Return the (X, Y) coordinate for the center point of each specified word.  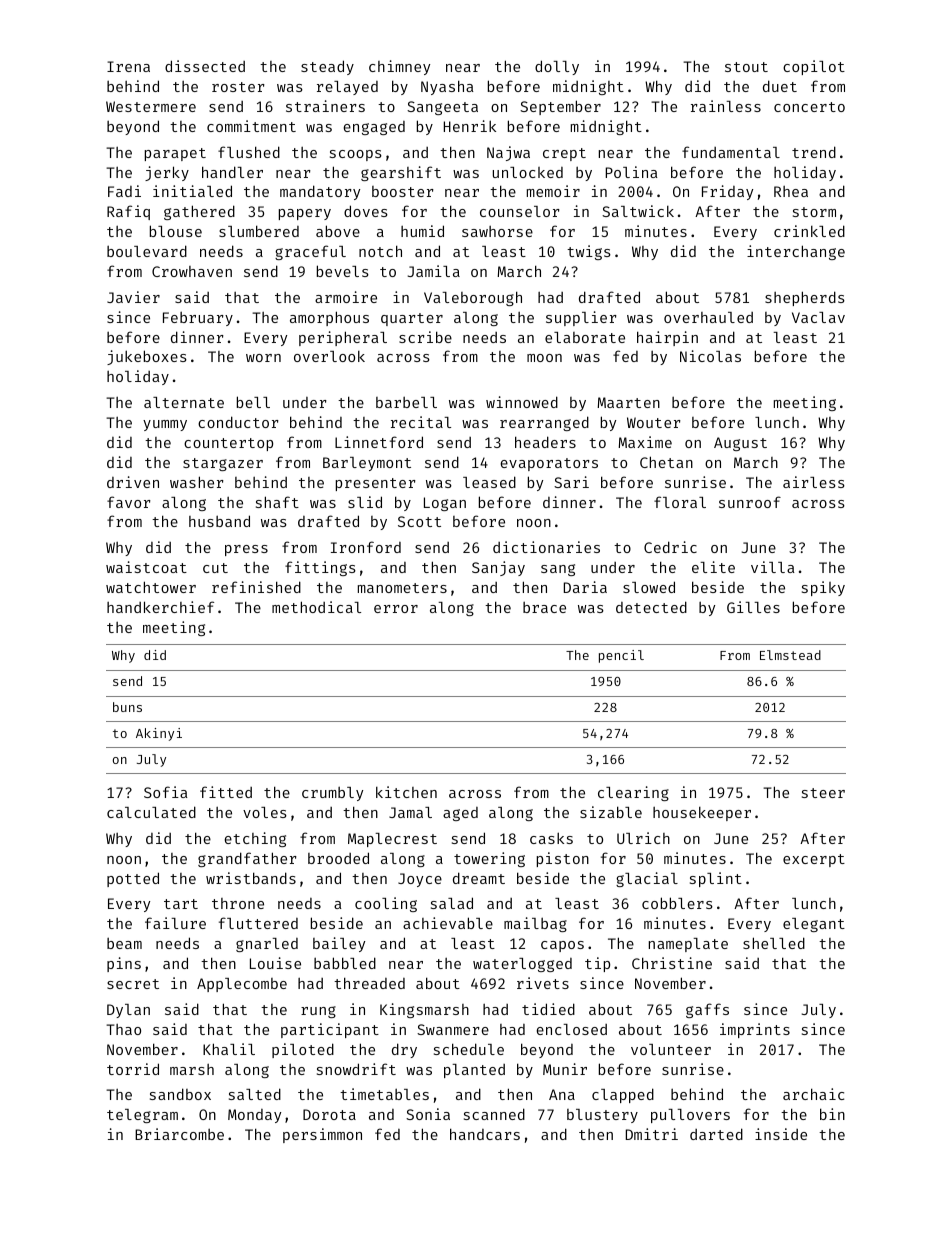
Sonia (428, 1114)
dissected (205, 66)
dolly (557, 67)
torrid (133, 1069)
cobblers (677, 903)
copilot (814, 67)
